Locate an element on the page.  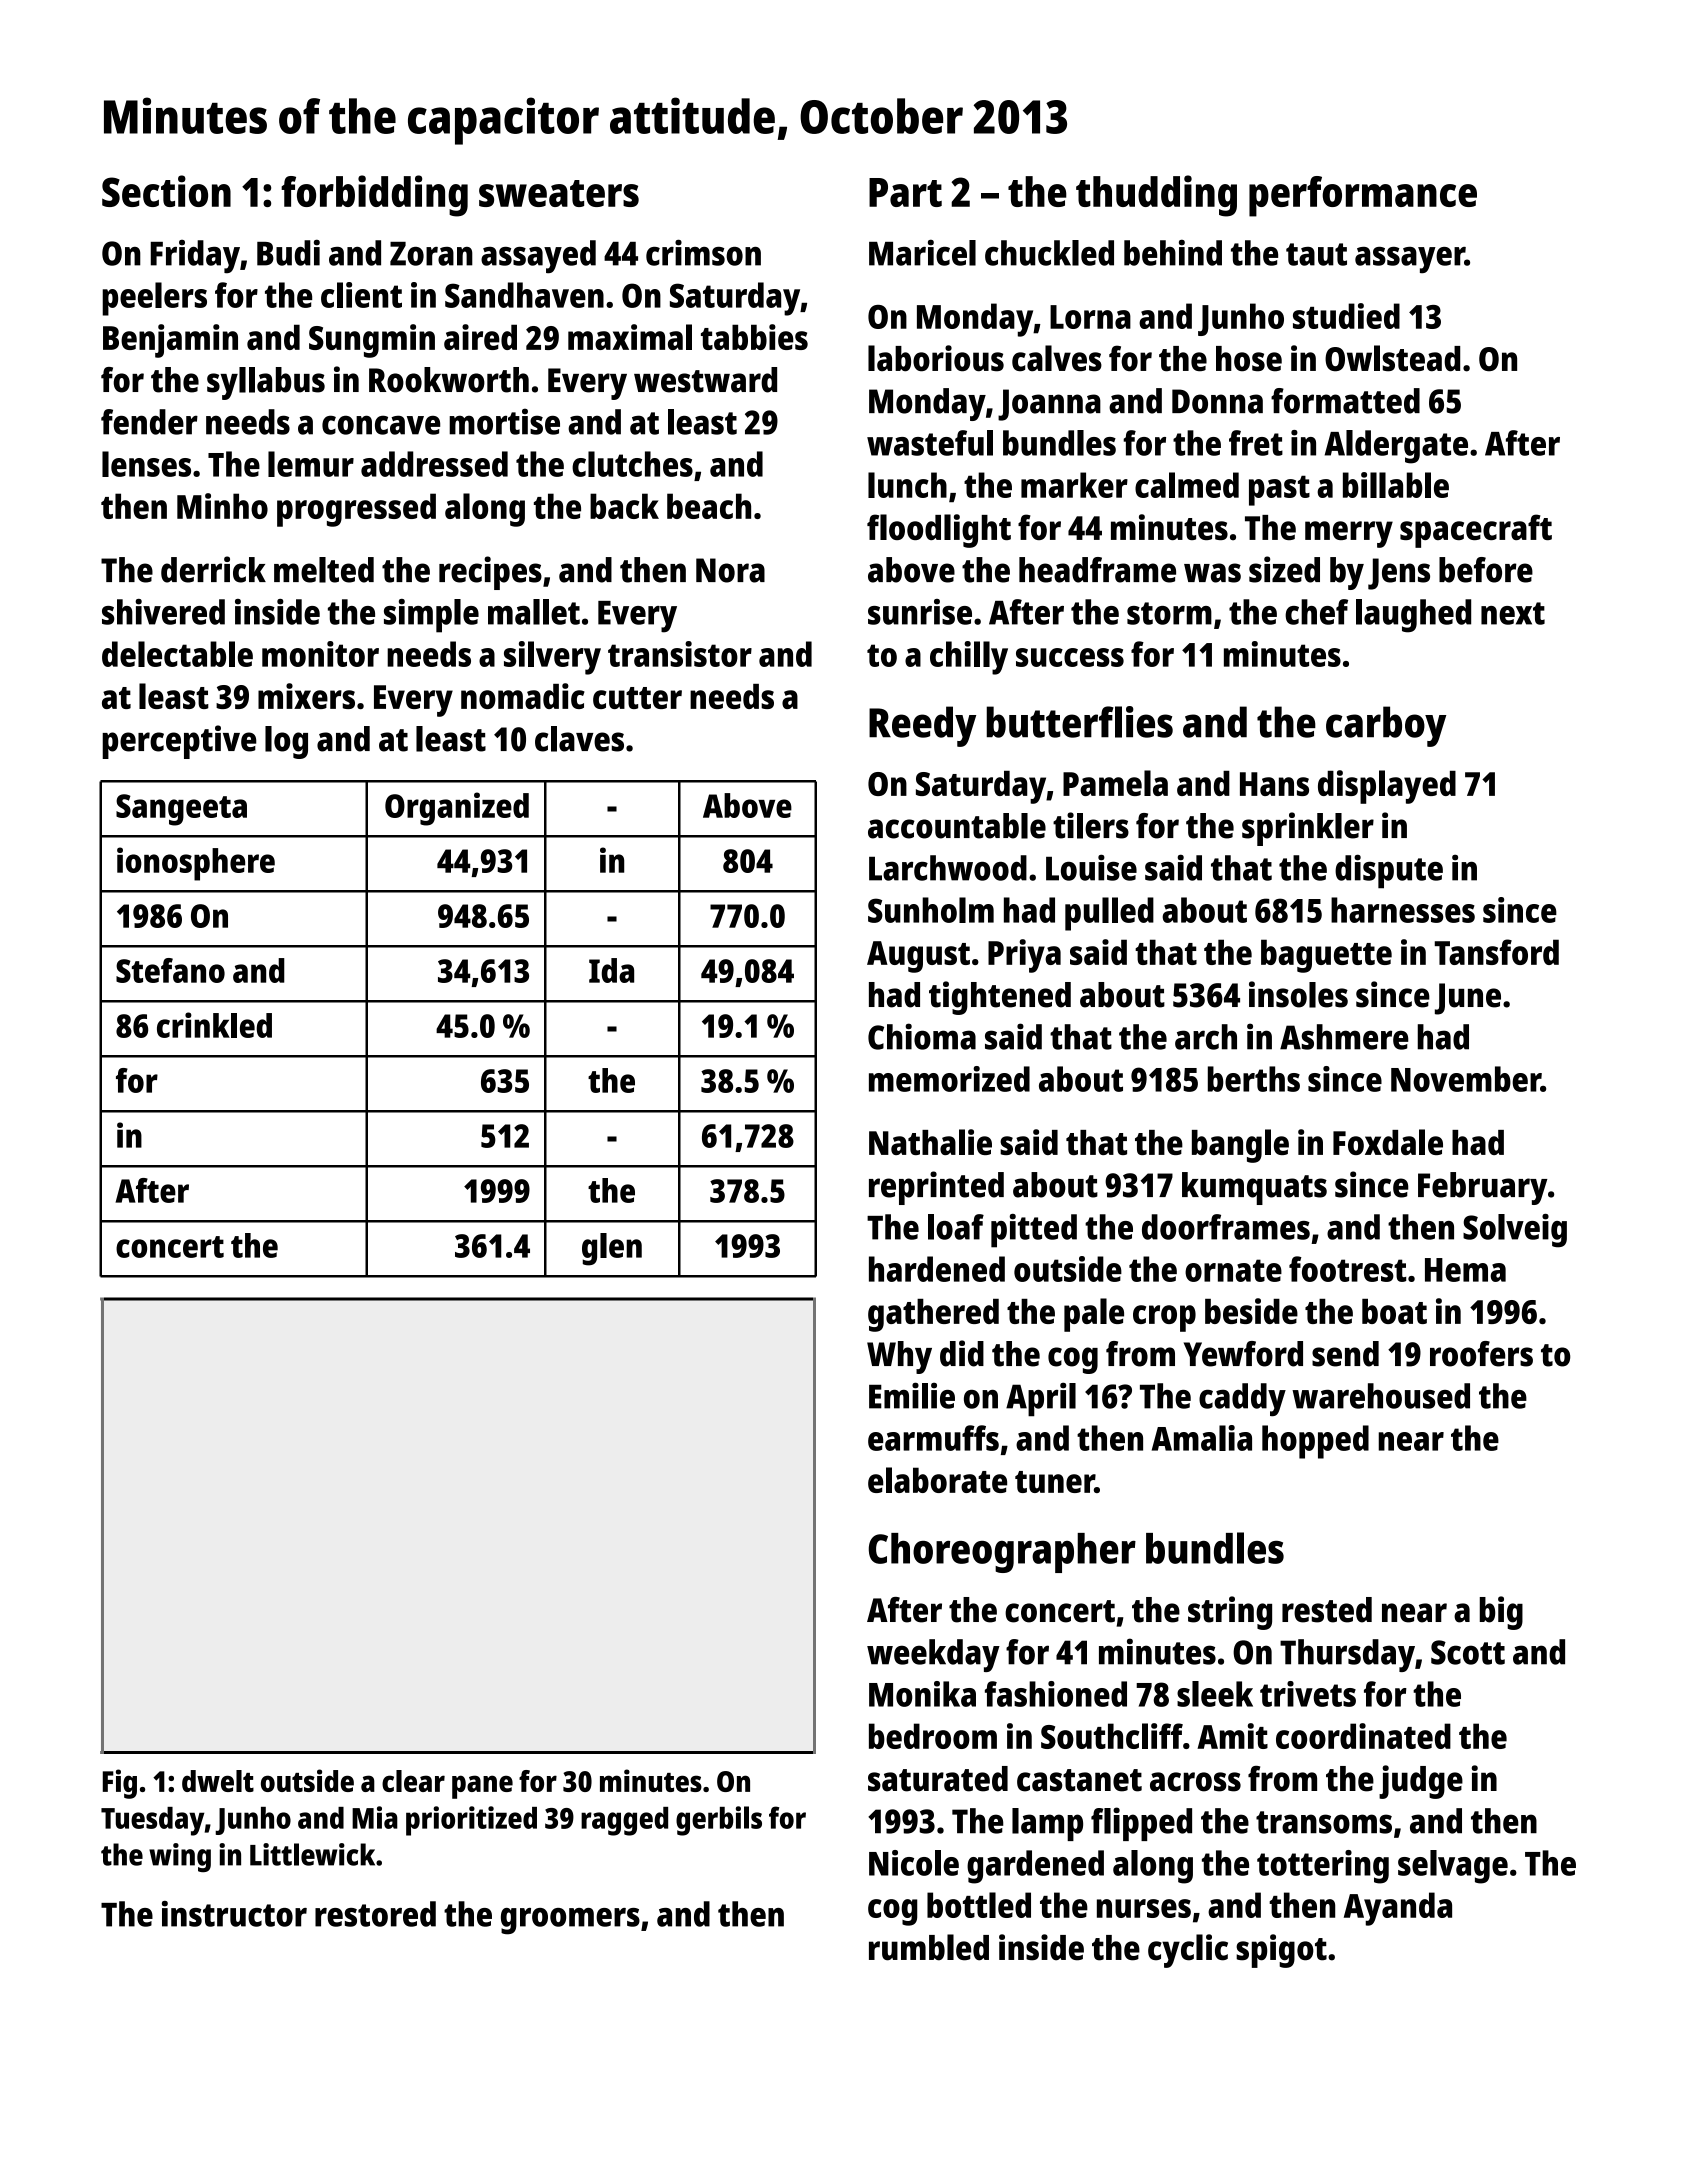
next is located at coordinates (1513, 613).
